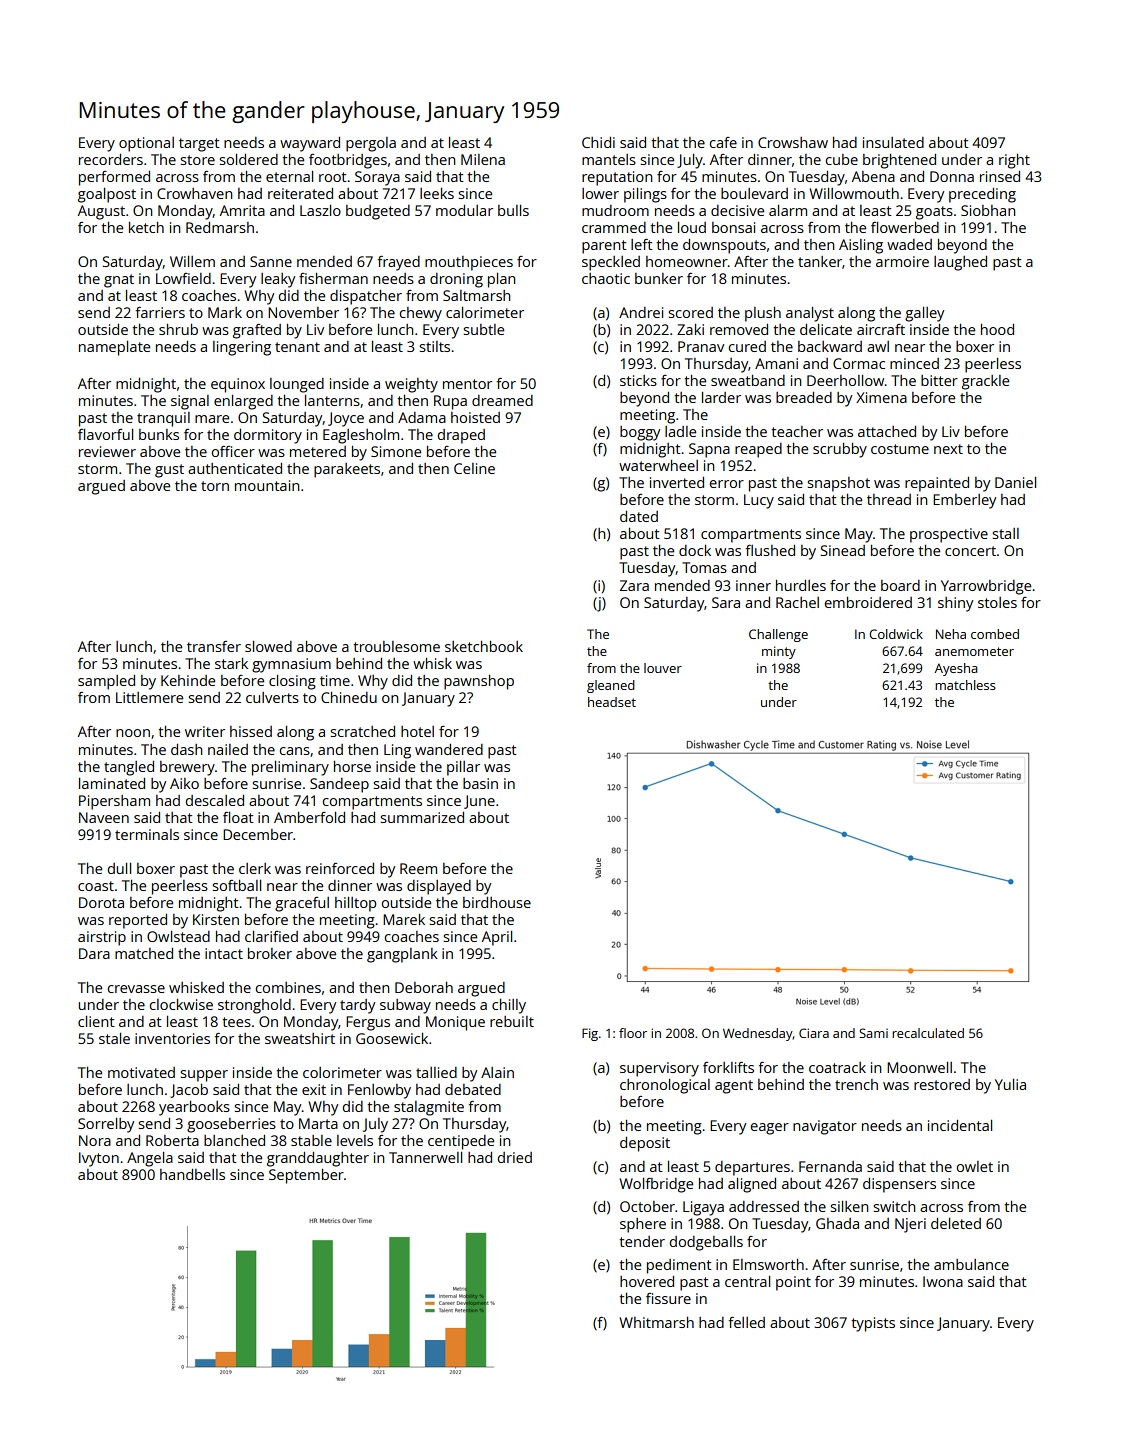 The image size is (1123, 1454). Describe the element at coordinates (106, 682) in the document. I see `sampled` at that location.
